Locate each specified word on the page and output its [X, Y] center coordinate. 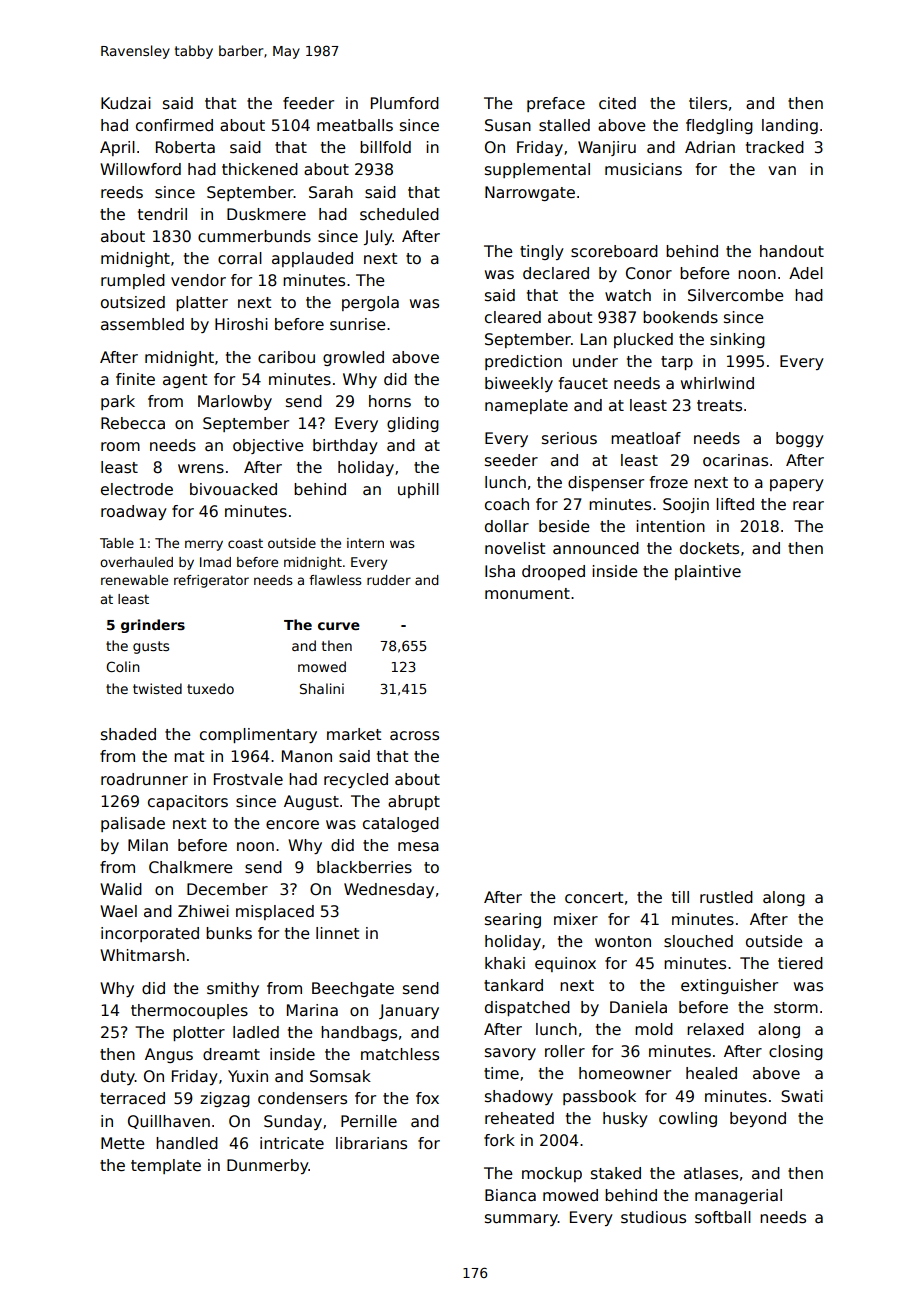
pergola [370, 303]
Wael [118, 911]
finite [135, 379]
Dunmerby [267, 1166]
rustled [726, 897]
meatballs [355, 125]
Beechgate [353, 989]
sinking [737, 340]
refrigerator [211, 581]
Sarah [331, 192]
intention [670, 526]
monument [527, 593]
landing [790, 126]
